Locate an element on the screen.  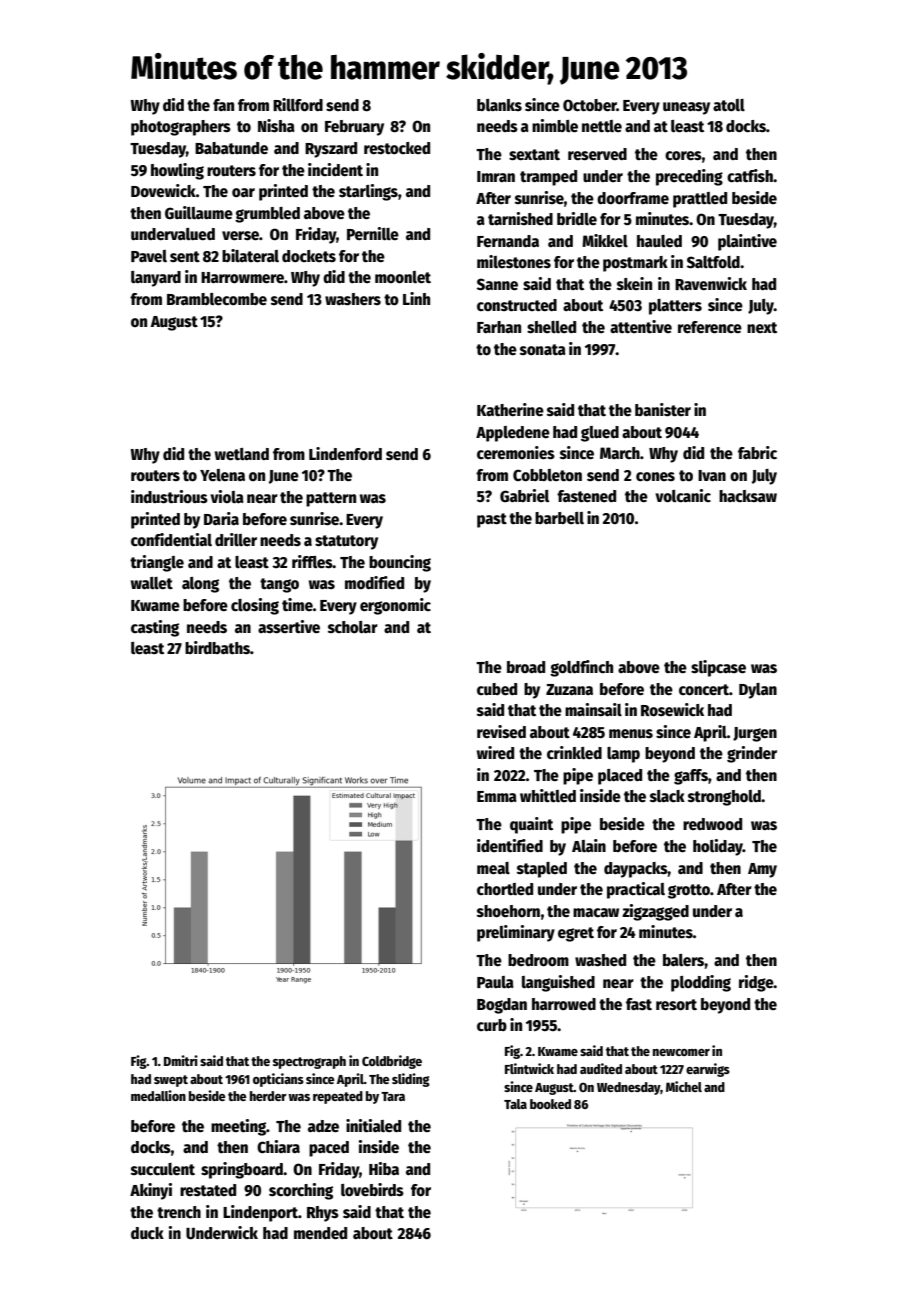
viola is located at coordinates (227, 497).
